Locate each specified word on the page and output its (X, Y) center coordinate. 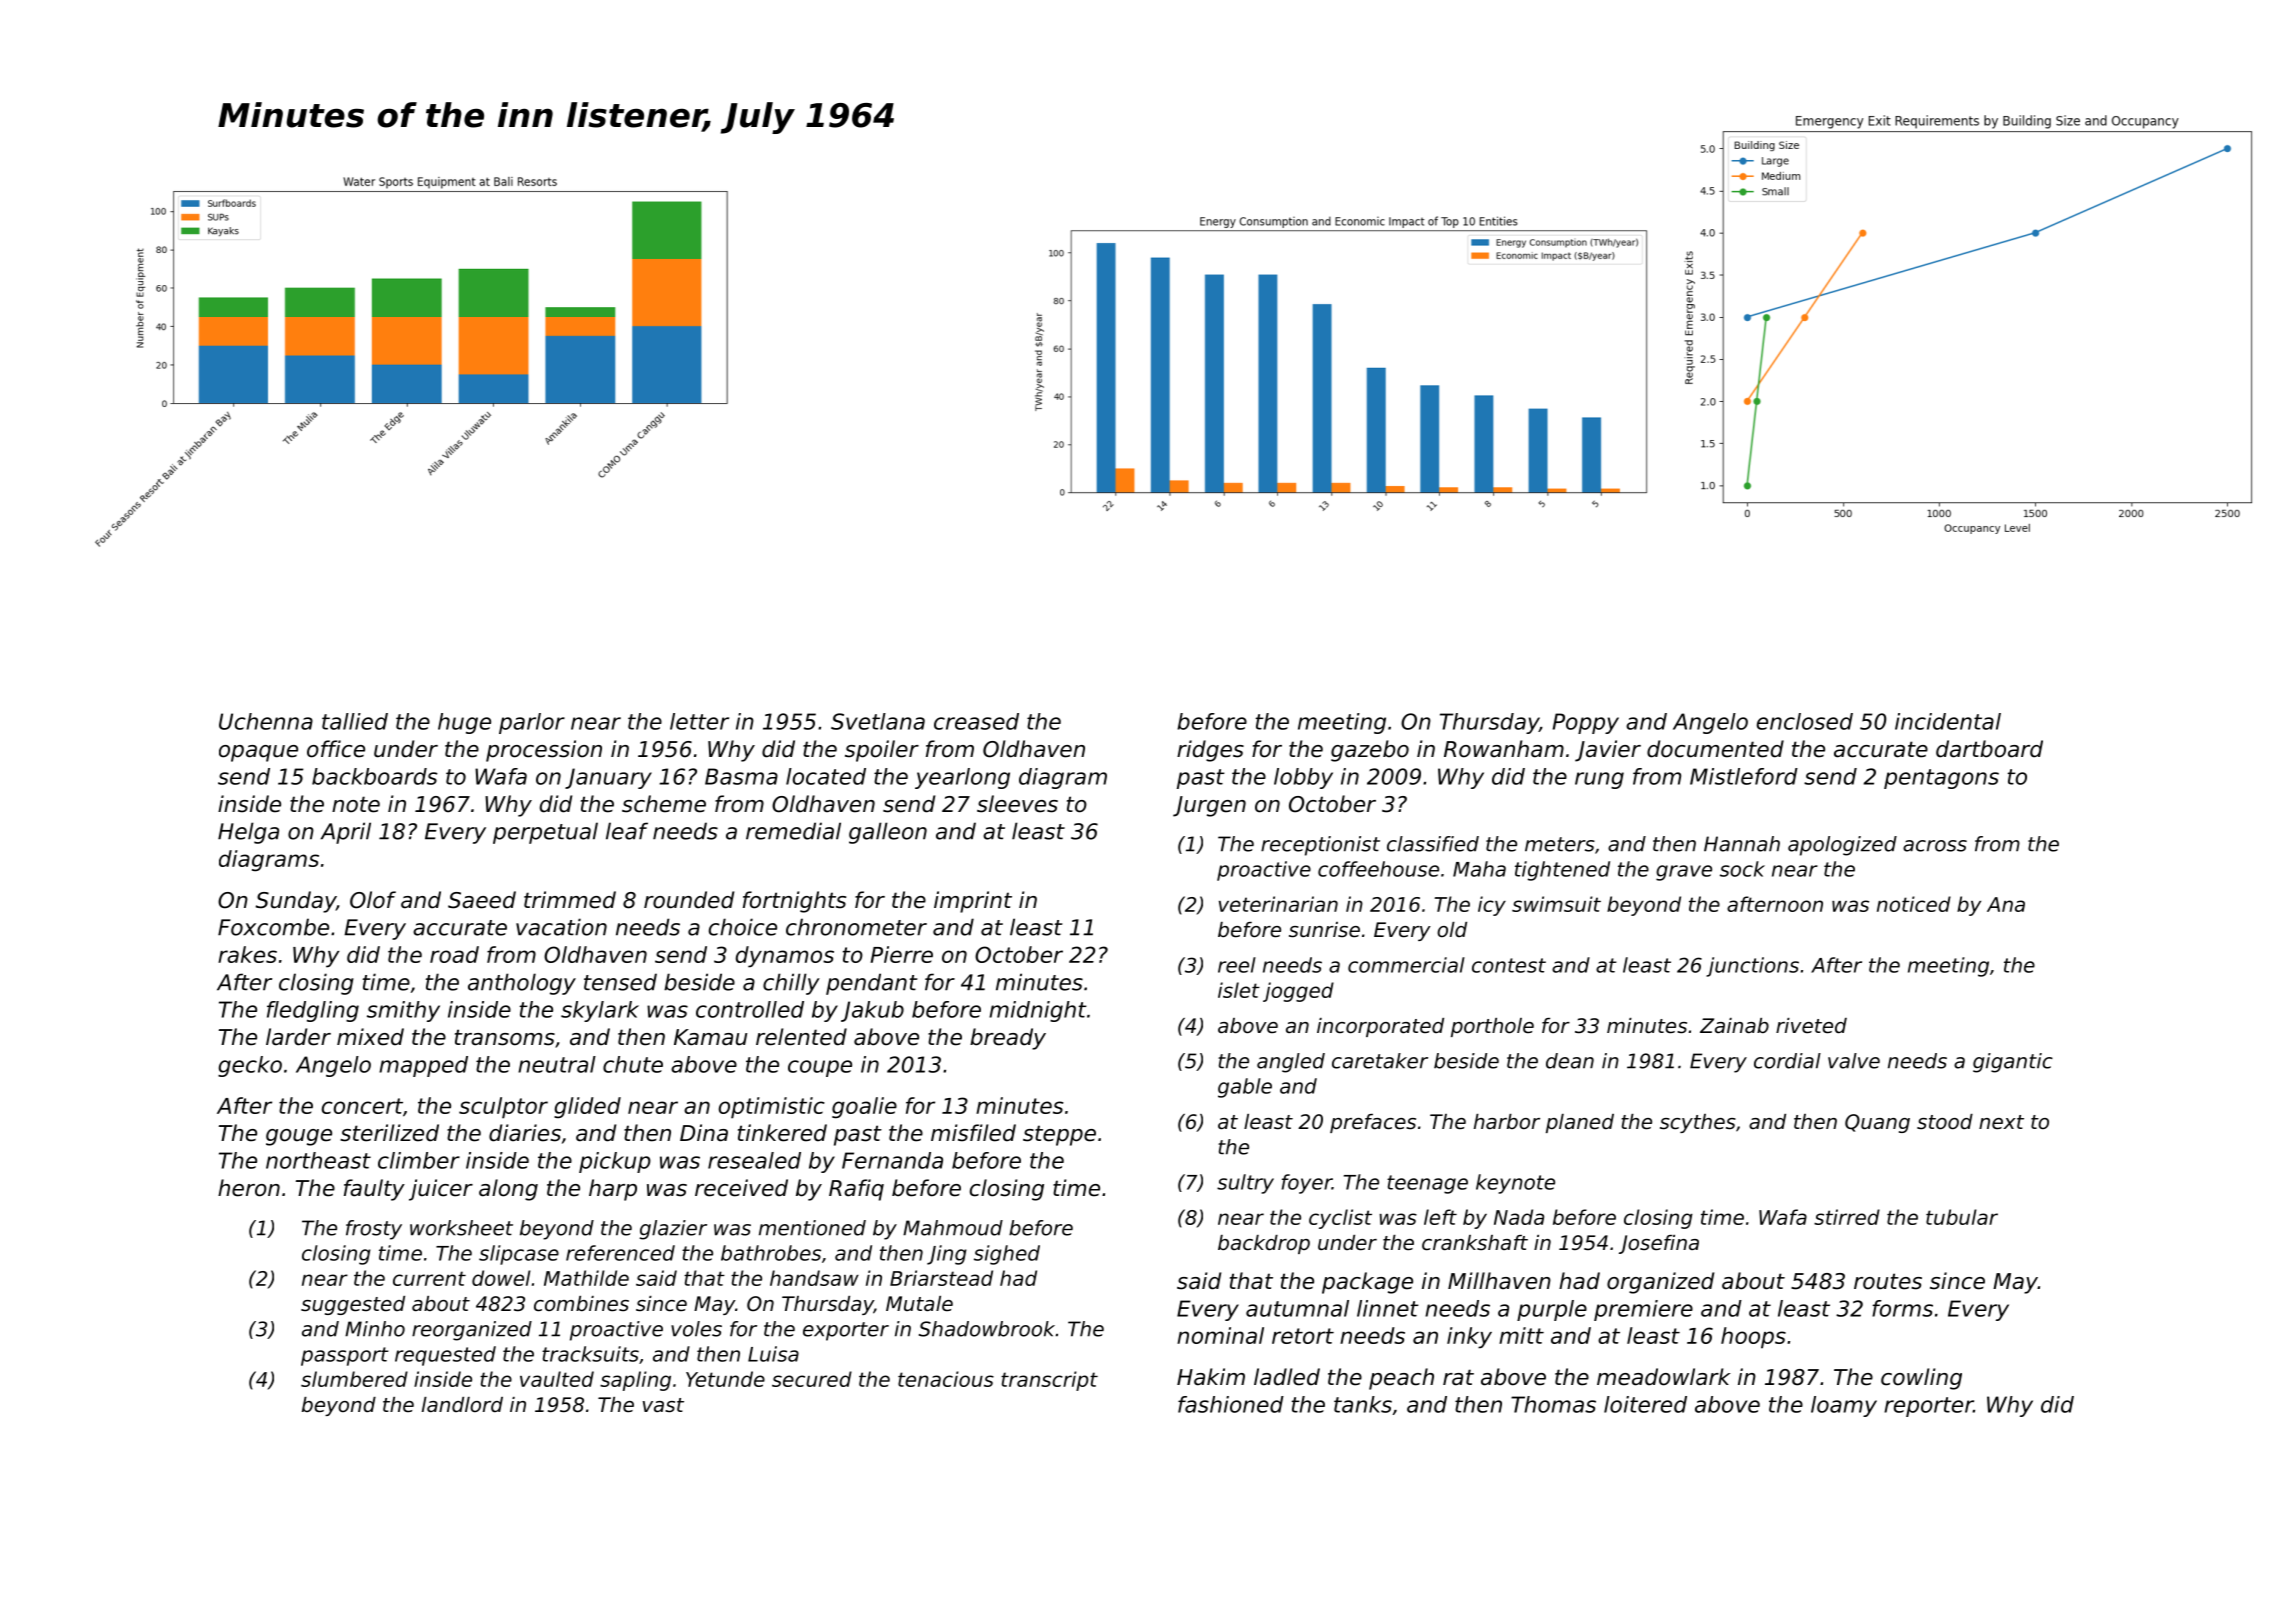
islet (1239, 990)
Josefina (1659, 1244)
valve (1854, 1061)
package (1367, 1283)
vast (663, 1405)
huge (464, 723)
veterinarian (1278, 904)
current (429, 1278)
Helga (248, 833)
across (1935, 846)
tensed (620, 982)
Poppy (1586, 723)
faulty (374, 1190)
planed (1580, 1123)
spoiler (882, 751)
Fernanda (892, 1160)
